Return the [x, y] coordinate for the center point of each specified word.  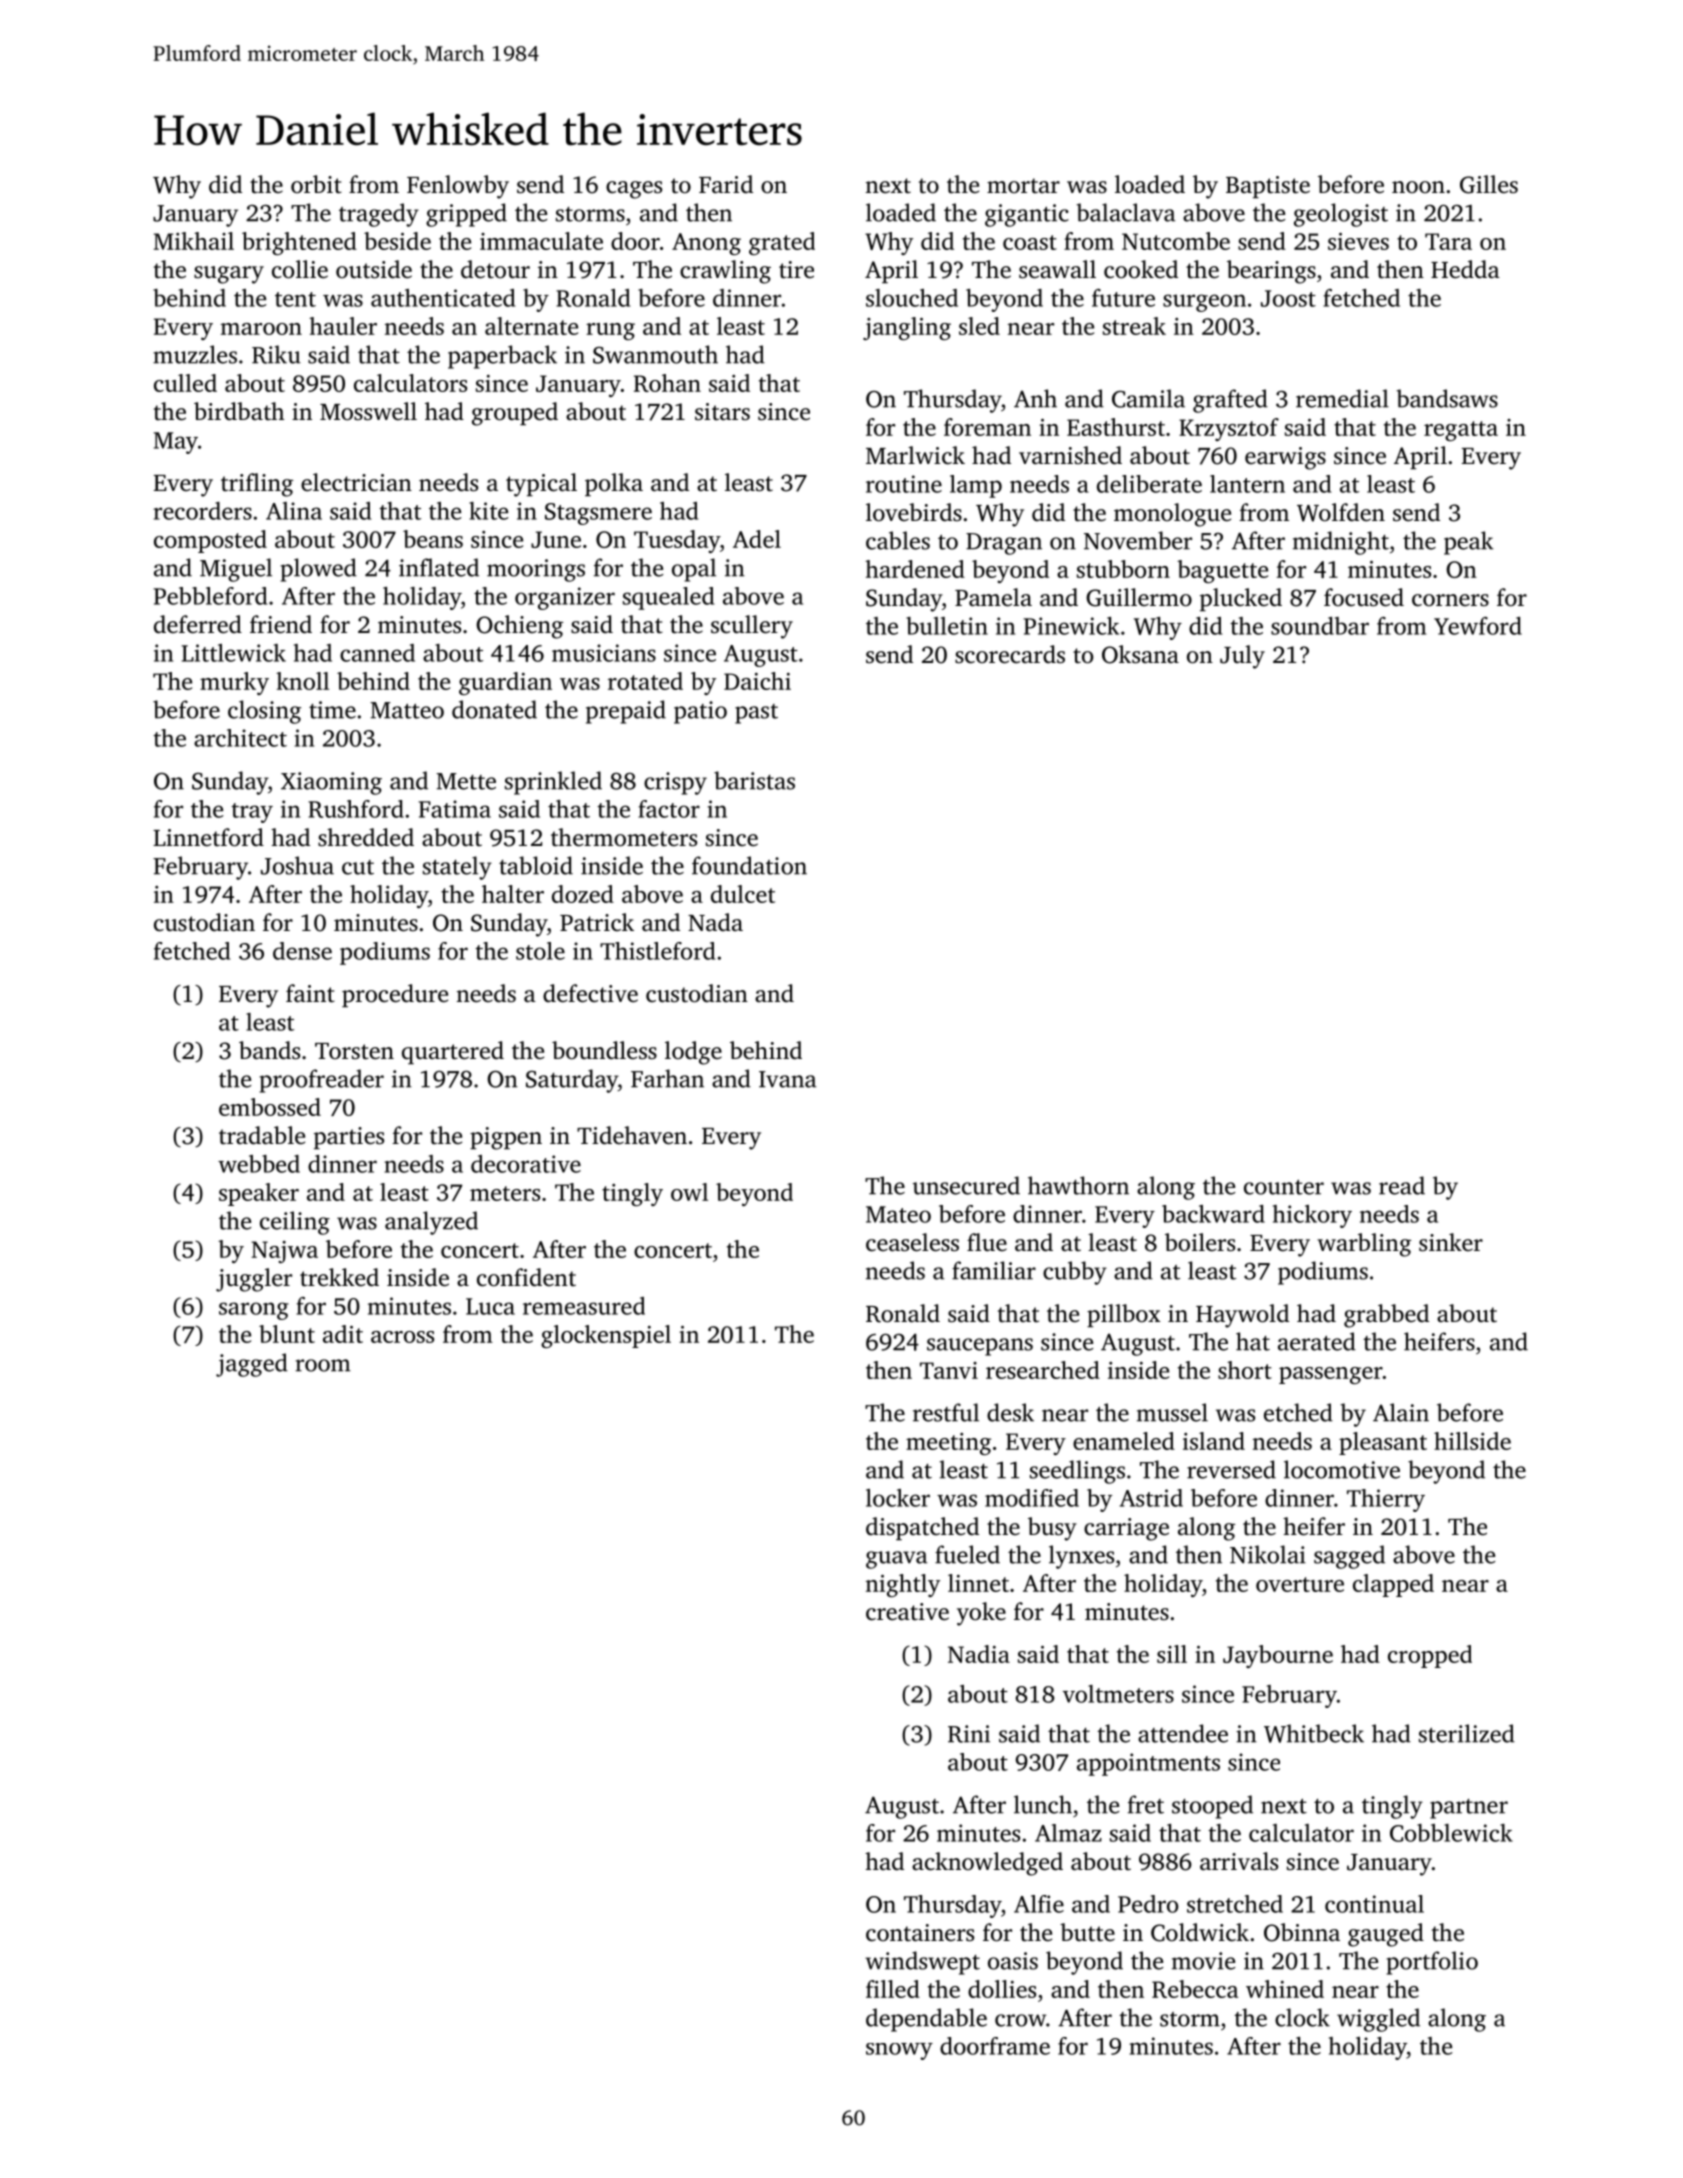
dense [302, 951]
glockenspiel [606, 1336]
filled [893, 1989]
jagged [252, 1365]
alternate [531, 326]
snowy [899, 2051]
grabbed [1386, 1316]
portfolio [1432, 1963]
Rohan [667, 383]
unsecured [966, 1185]
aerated [1317, 1341]
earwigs [1285, 458]
